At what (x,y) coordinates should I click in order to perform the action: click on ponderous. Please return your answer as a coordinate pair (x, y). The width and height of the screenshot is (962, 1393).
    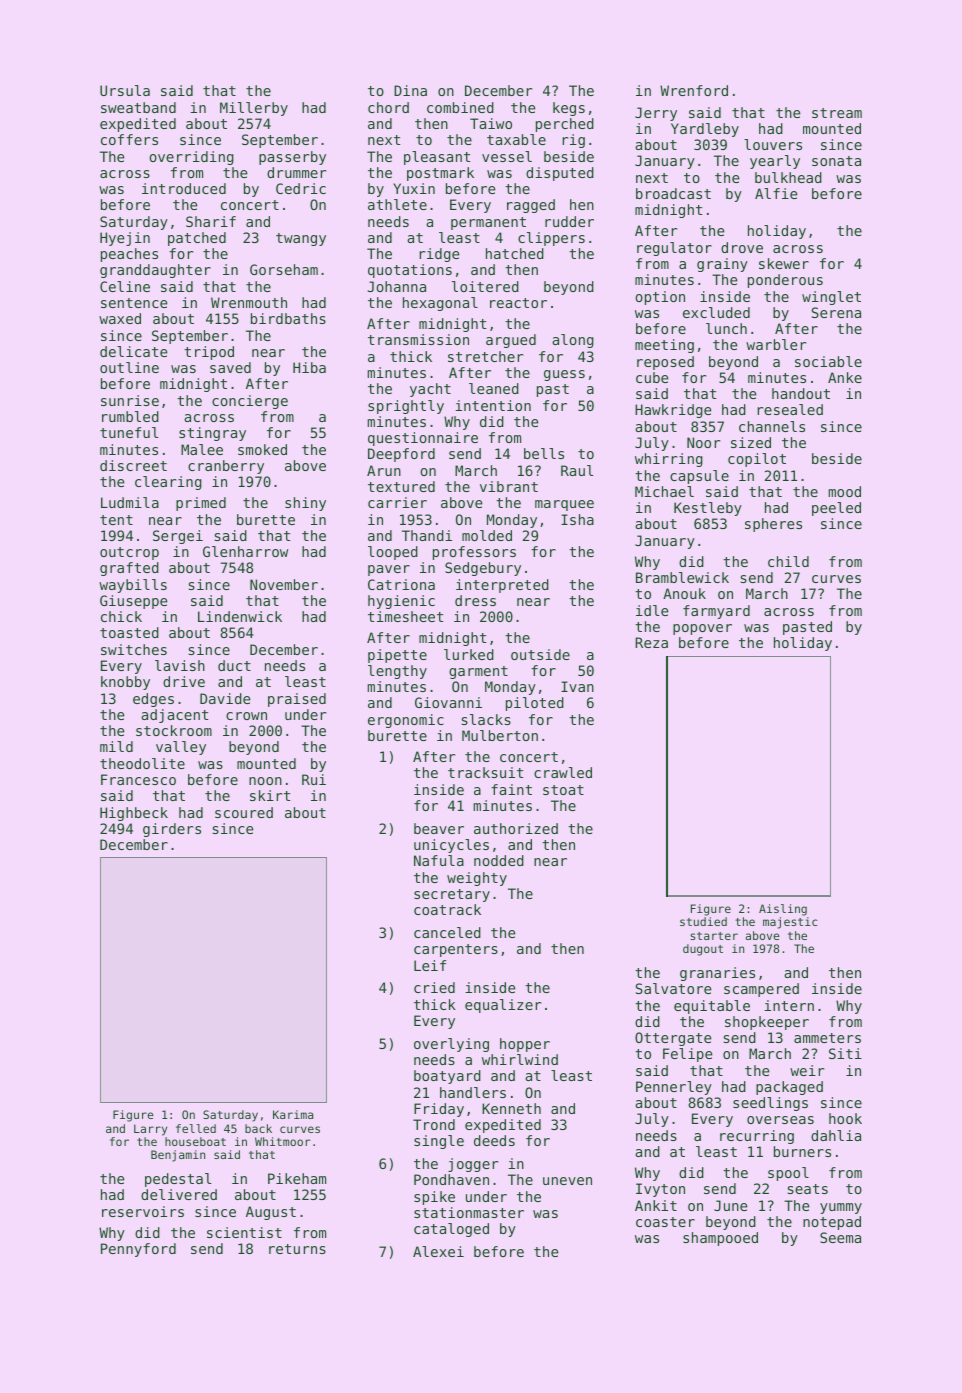
    Looking at the image, I should click on (785, 281).
